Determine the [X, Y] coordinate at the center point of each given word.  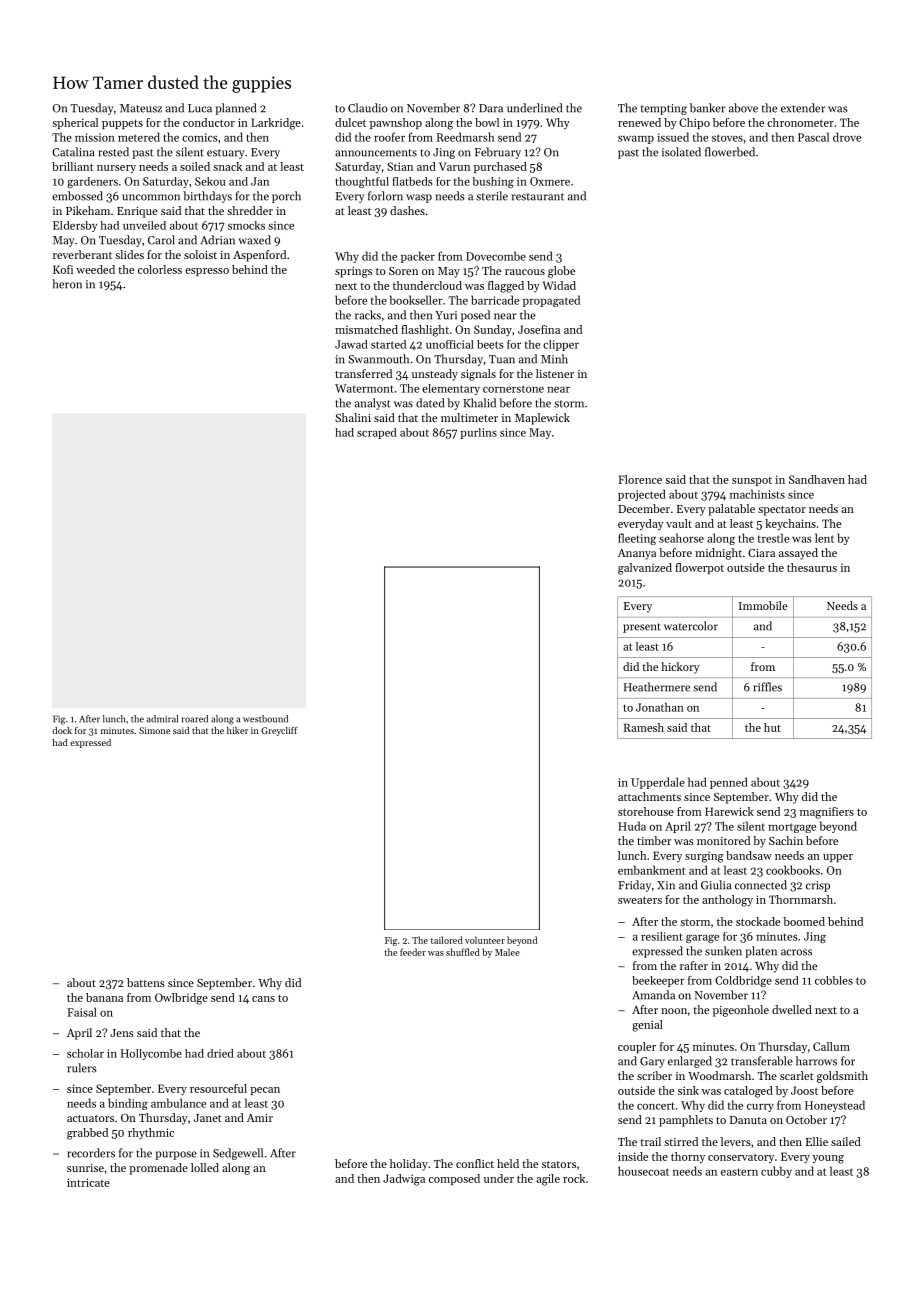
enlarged [690, 1062]
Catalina [73, 152]
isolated [681, 152]
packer [418, 257]
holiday [409, 1165]
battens [146, 982]
